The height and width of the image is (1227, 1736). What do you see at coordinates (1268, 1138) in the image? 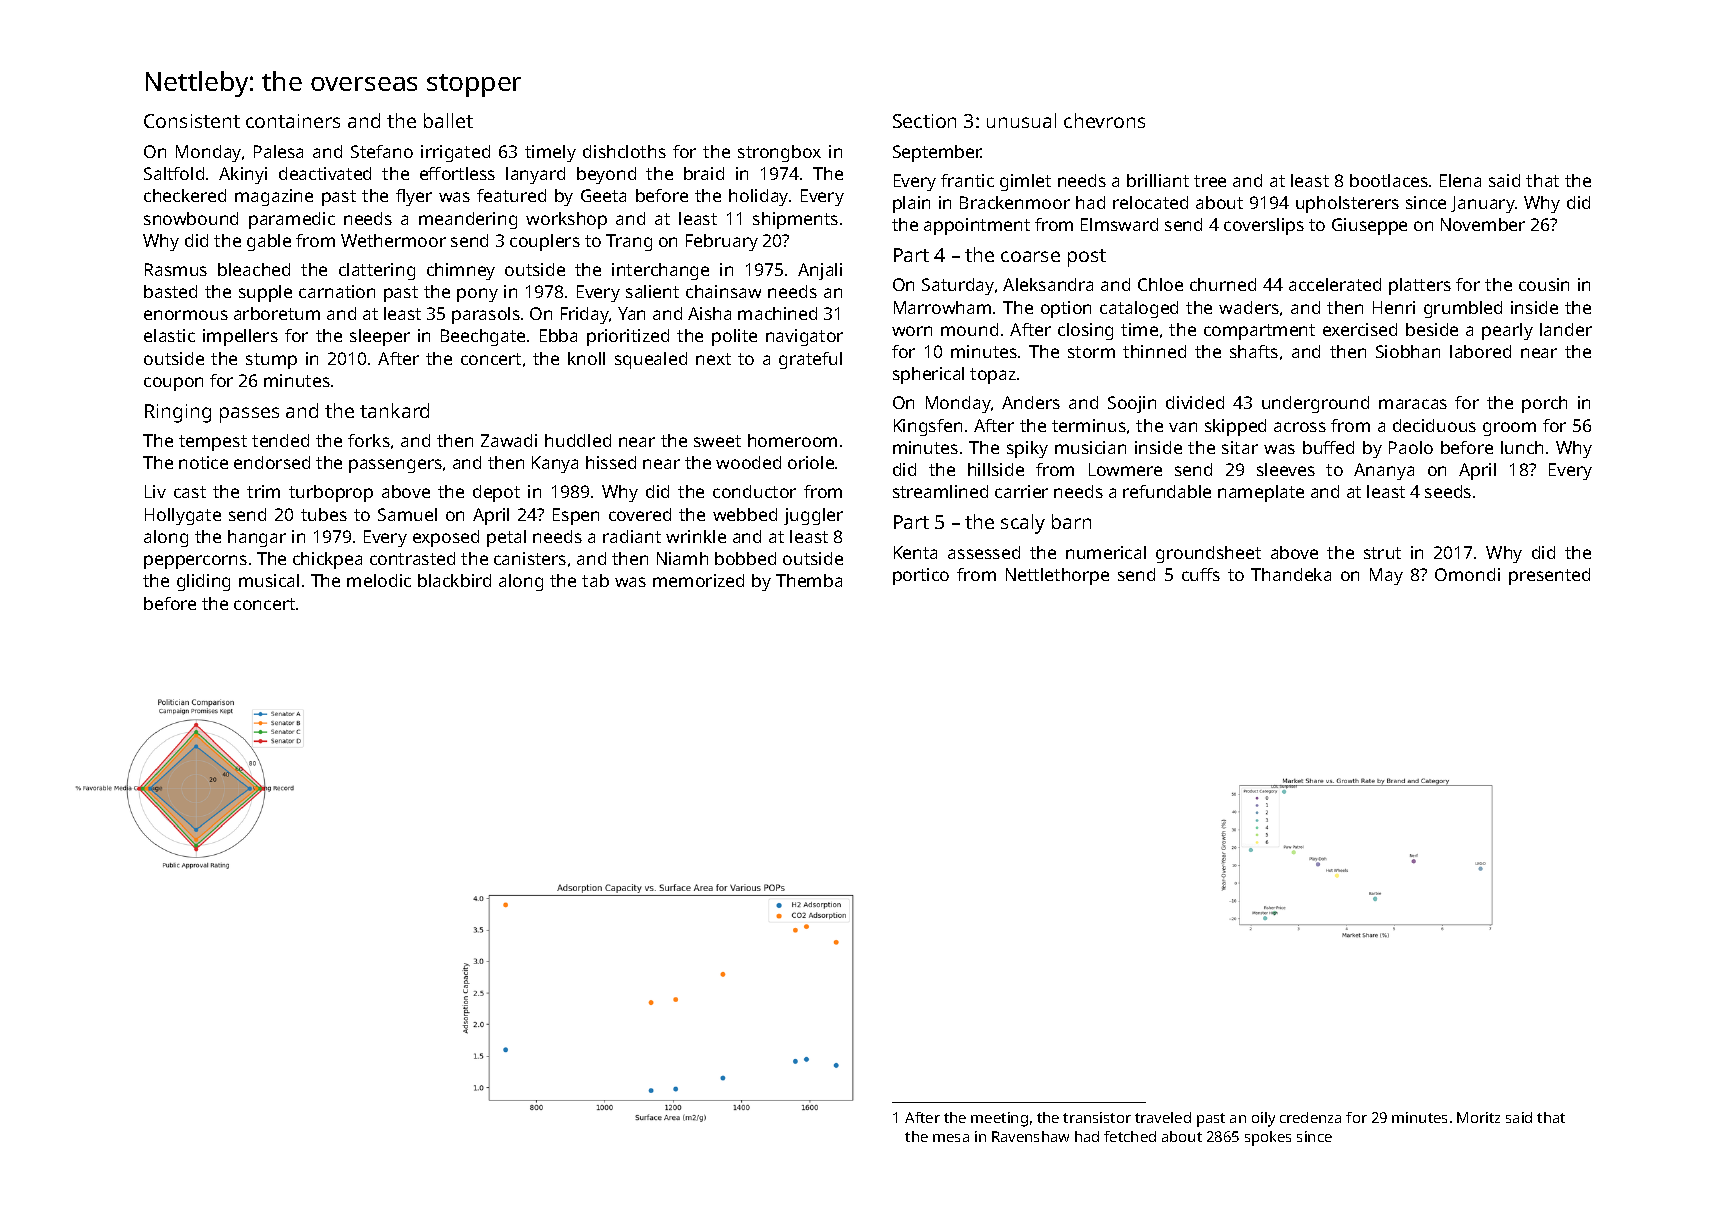
I see `spokes` at bounding box center [1268, 1138].
